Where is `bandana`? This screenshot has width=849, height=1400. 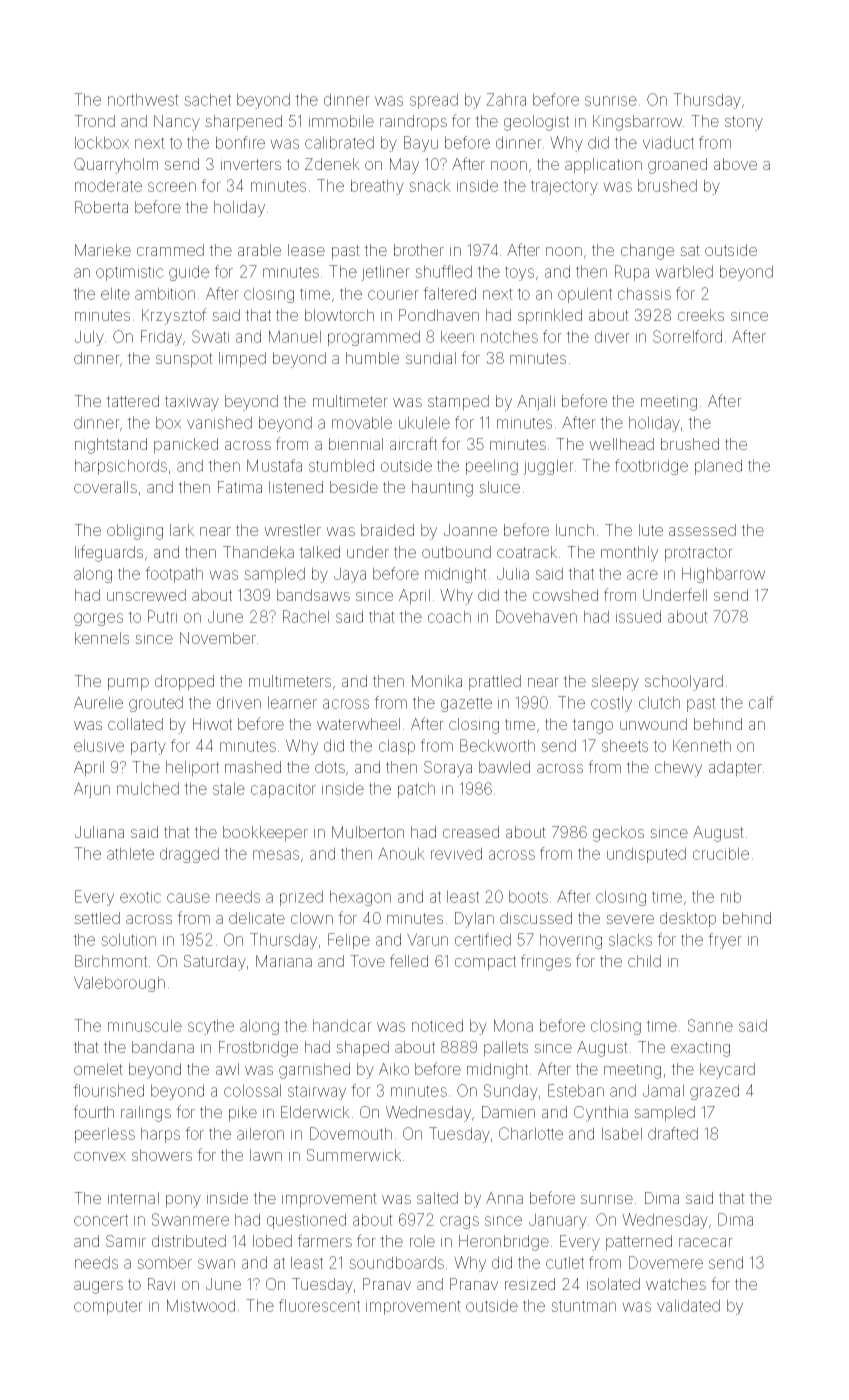 bandana is located at coordinates (163, 1047).
